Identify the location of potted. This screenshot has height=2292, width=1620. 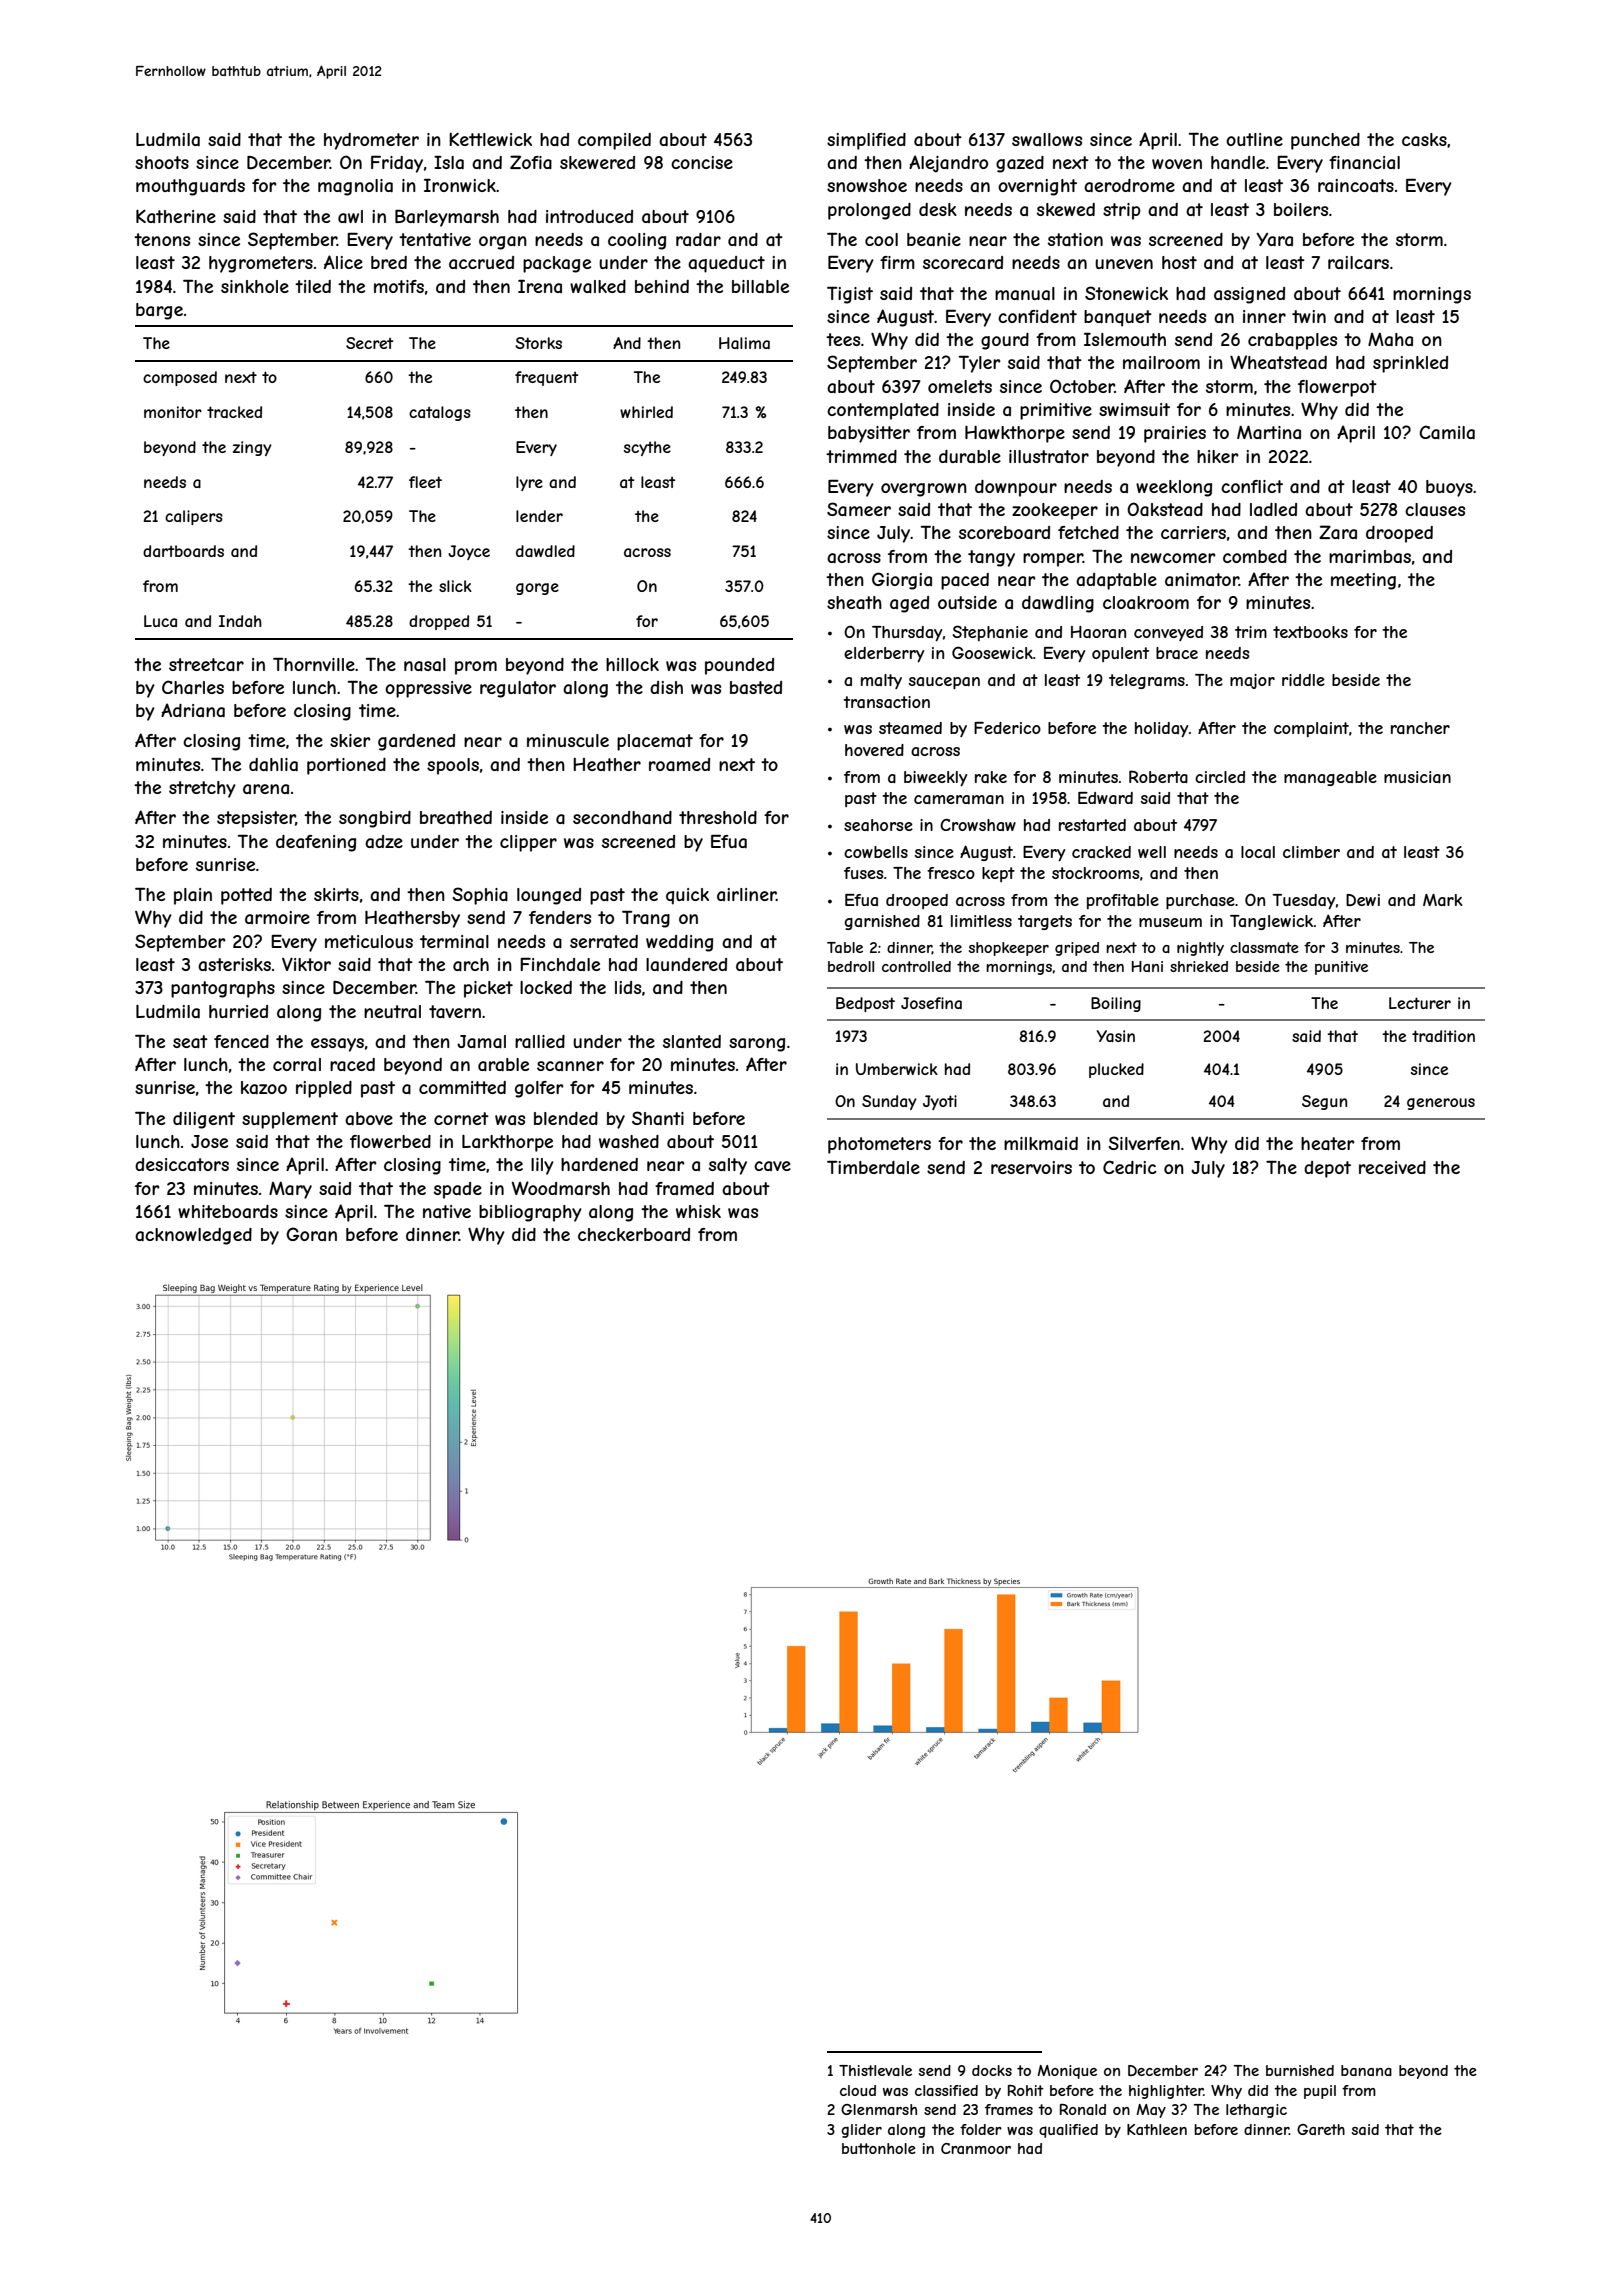
(246, 896).
